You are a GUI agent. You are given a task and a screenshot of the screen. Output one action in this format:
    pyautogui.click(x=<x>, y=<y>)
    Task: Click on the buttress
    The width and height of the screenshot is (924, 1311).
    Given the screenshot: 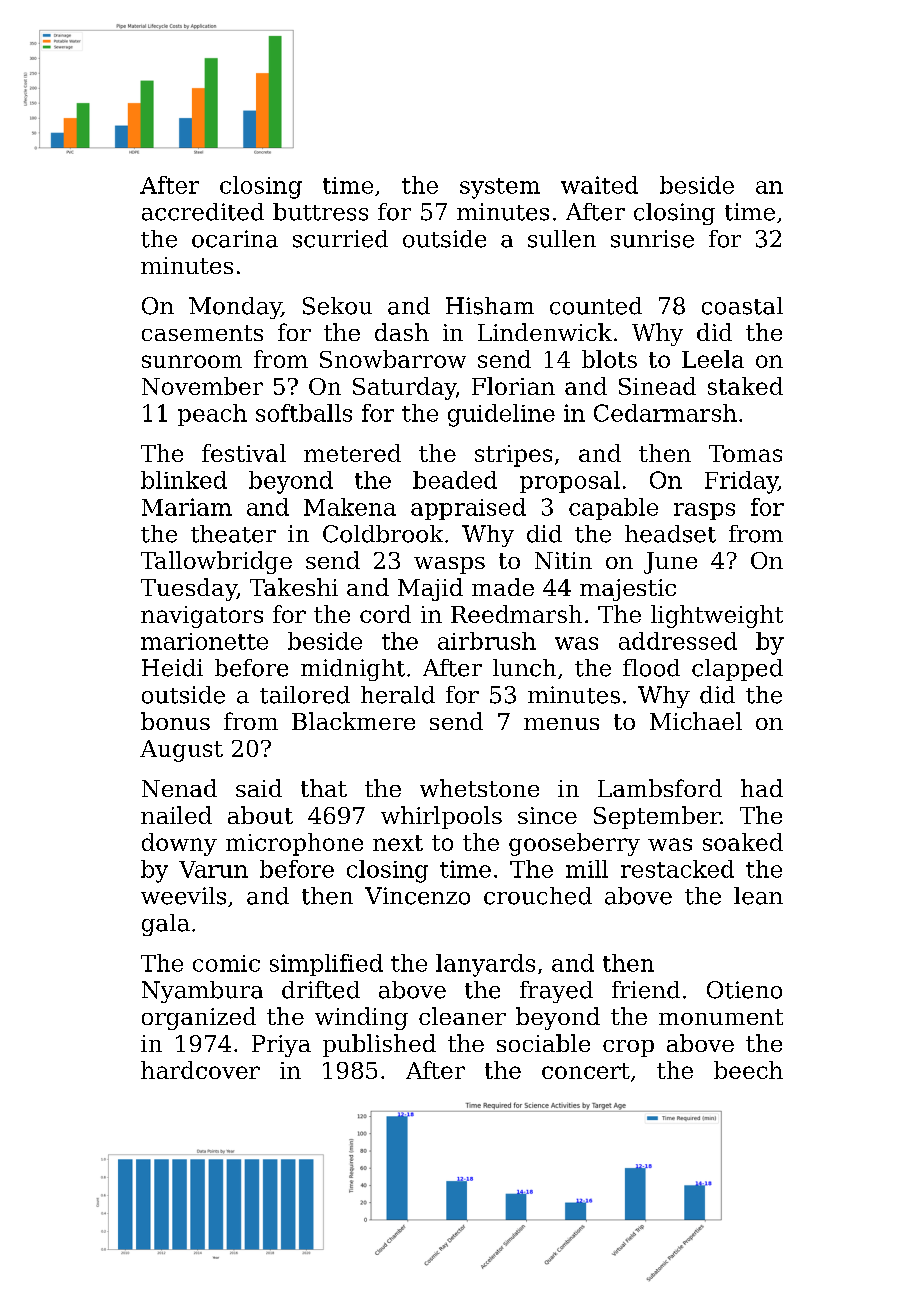 What is the action you would take?
    pyautogui.click(x=320, y=212)
